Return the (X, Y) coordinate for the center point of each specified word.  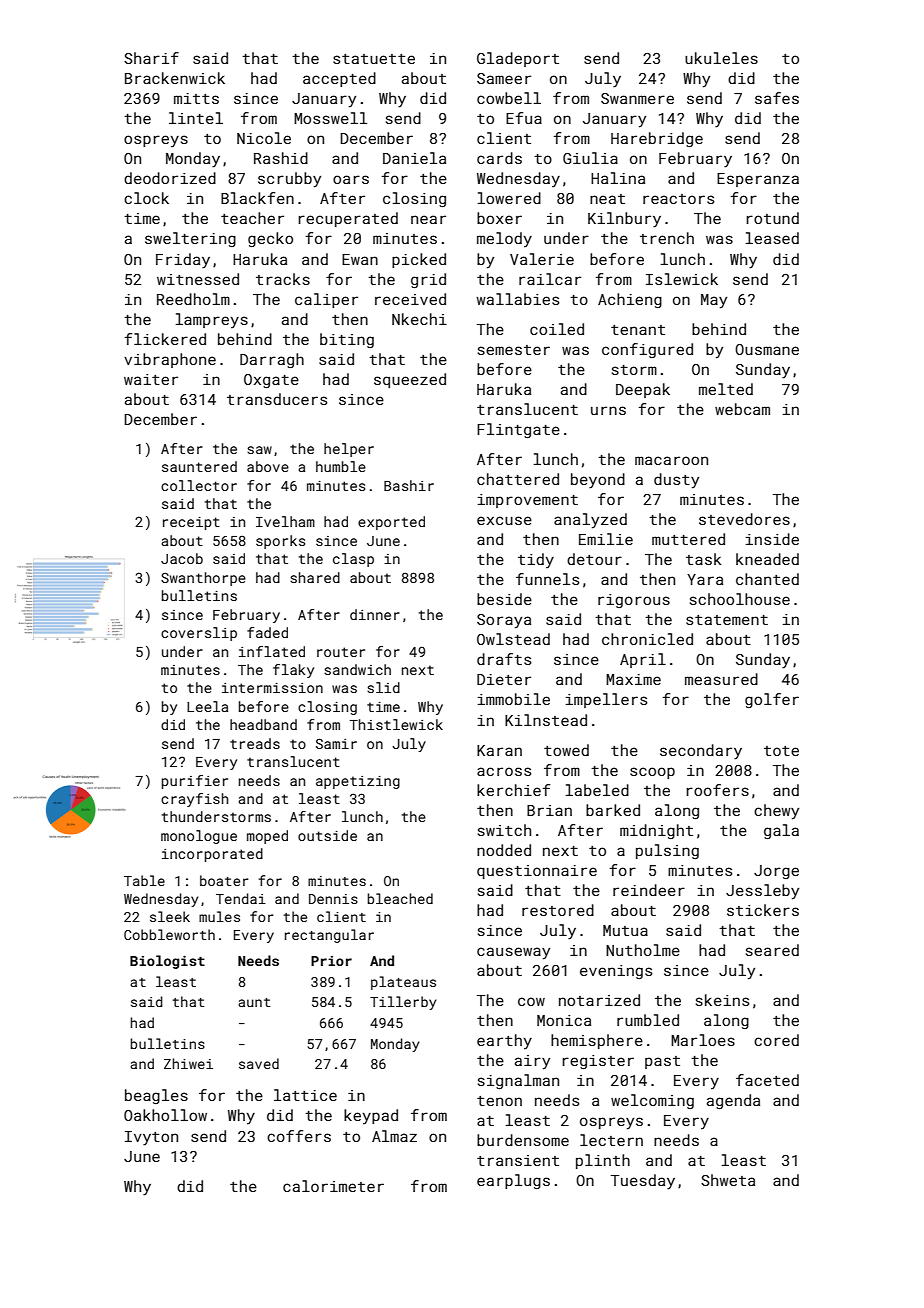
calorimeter (333, 1186)
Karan (499, 750)
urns (608, 410)
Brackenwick (175, 78)
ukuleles (721, 58)
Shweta (728, 1180)
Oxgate (271, 381)
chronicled (647, 639)
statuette (374, 59)
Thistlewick (396, 724)
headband (263, 724)
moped (267, 837)
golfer (772, 700)
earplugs (513, 1181)
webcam (742, 409)
